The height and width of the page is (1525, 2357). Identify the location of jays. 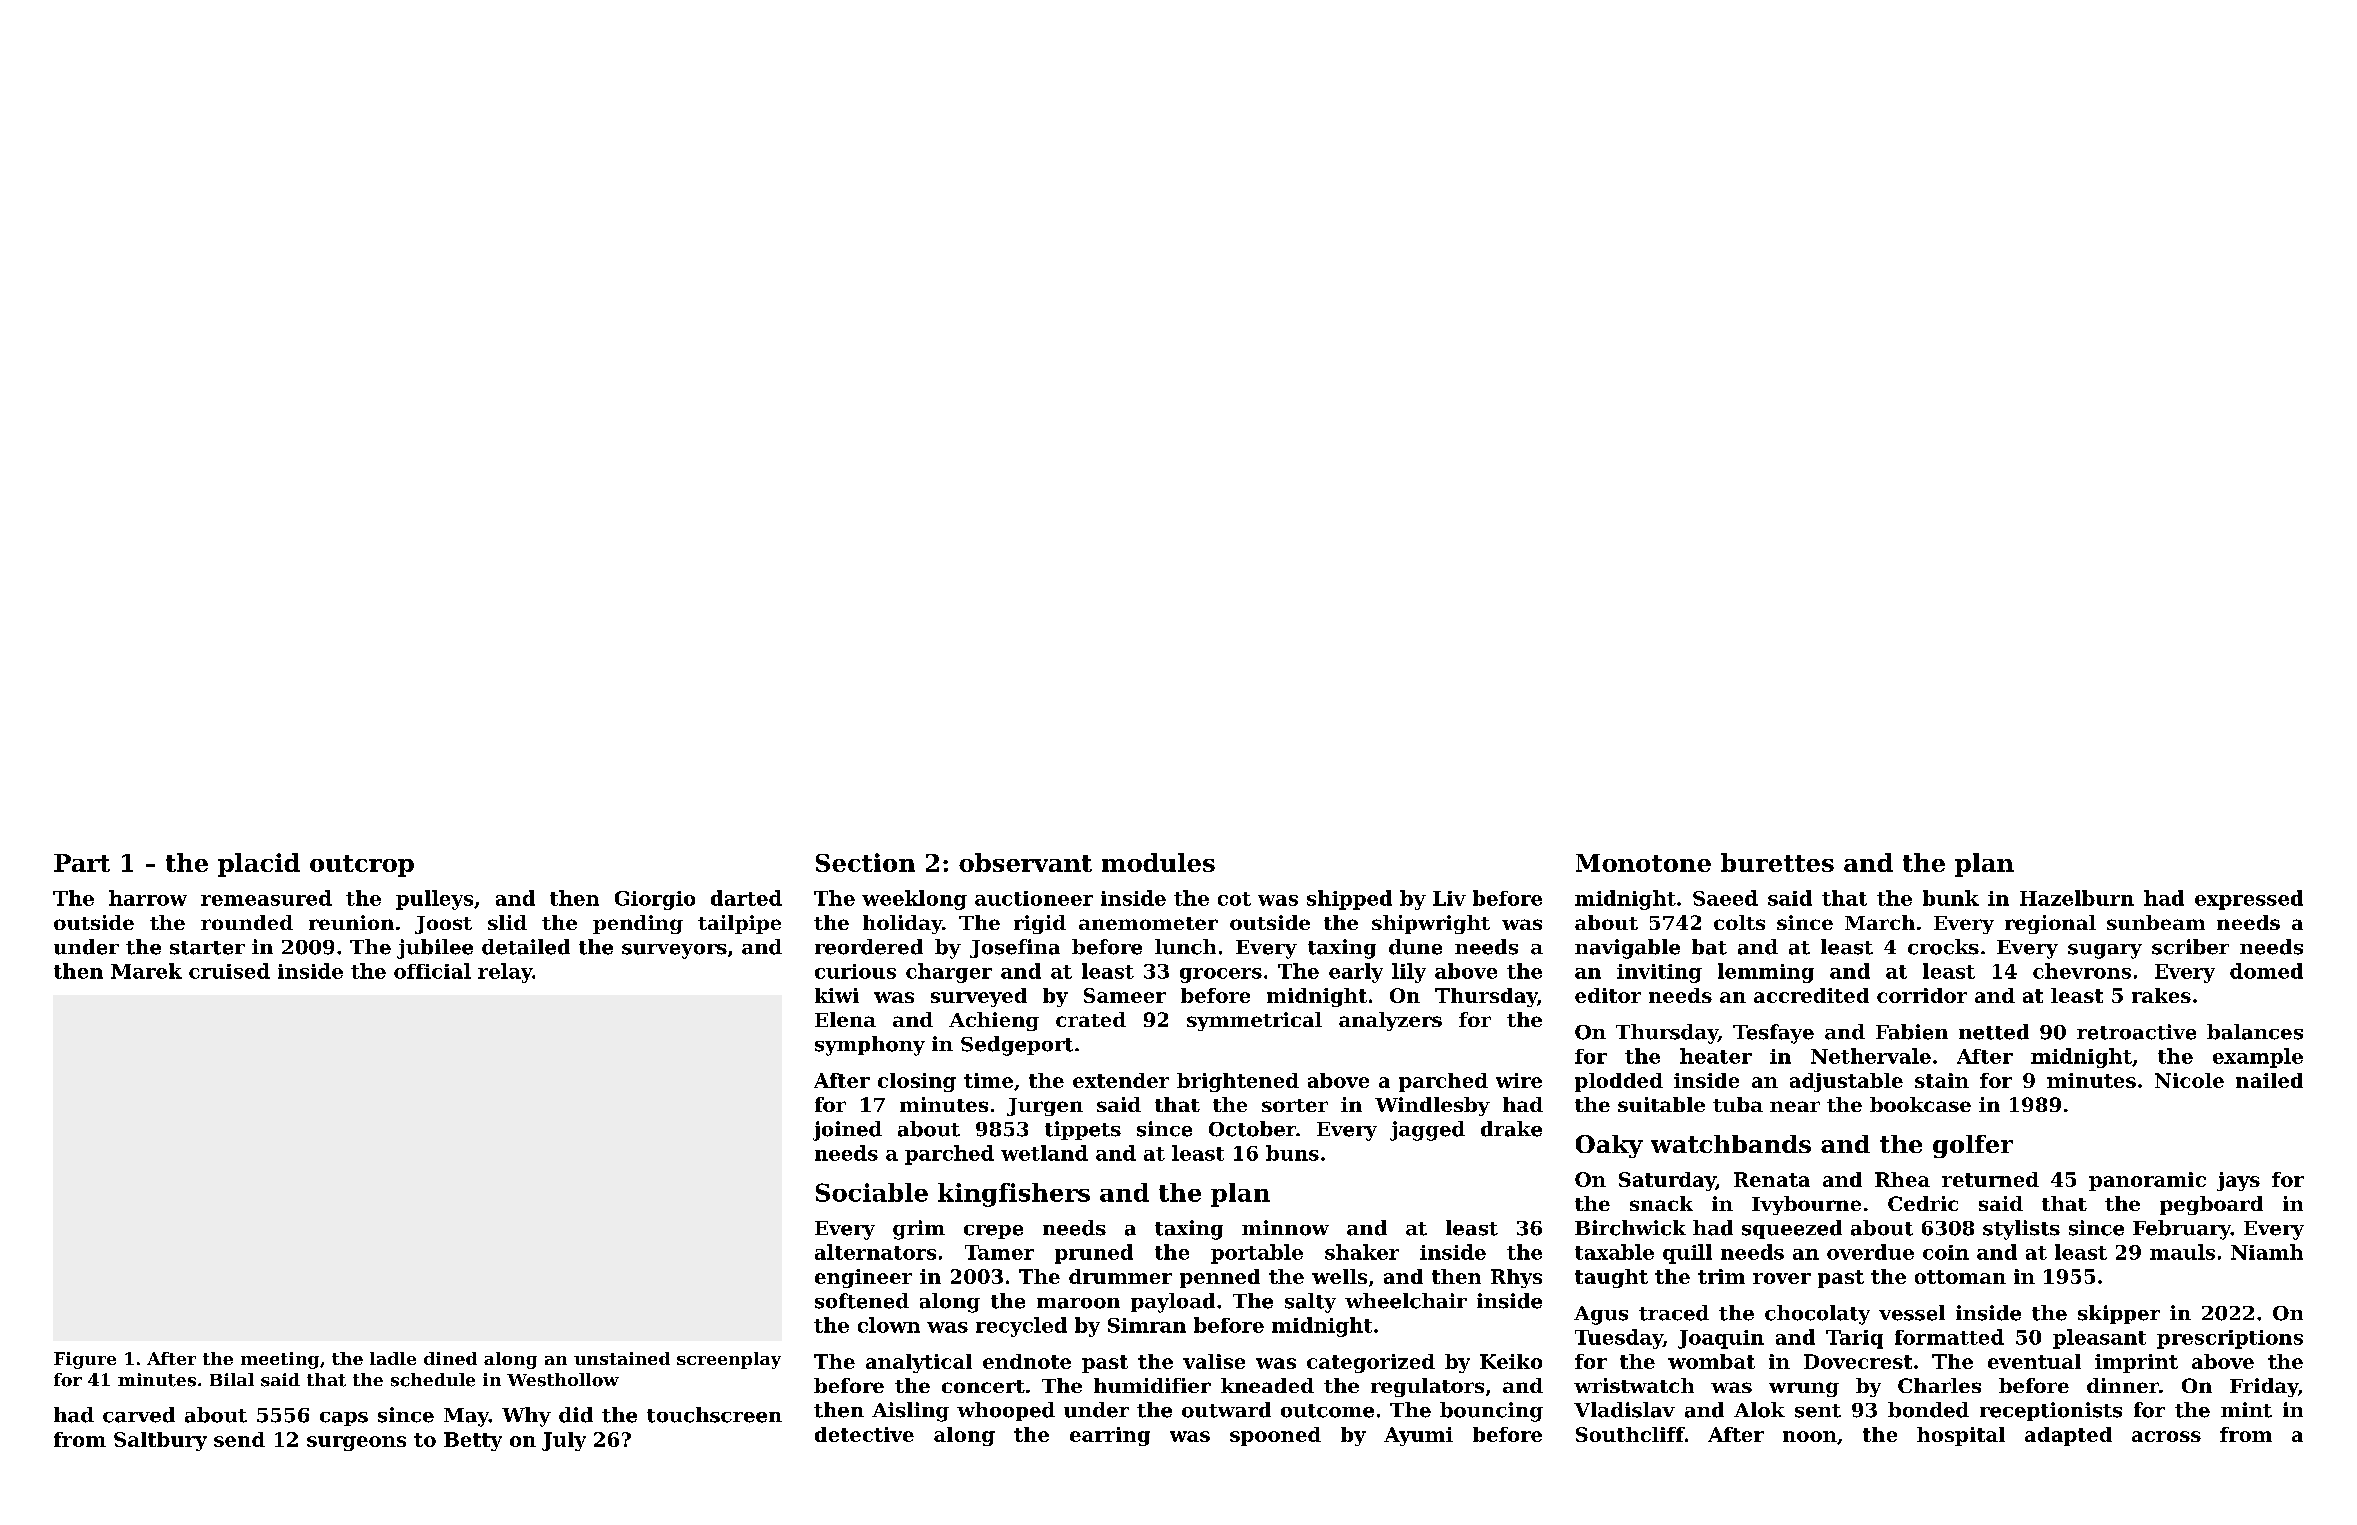
(2238, 1181).
